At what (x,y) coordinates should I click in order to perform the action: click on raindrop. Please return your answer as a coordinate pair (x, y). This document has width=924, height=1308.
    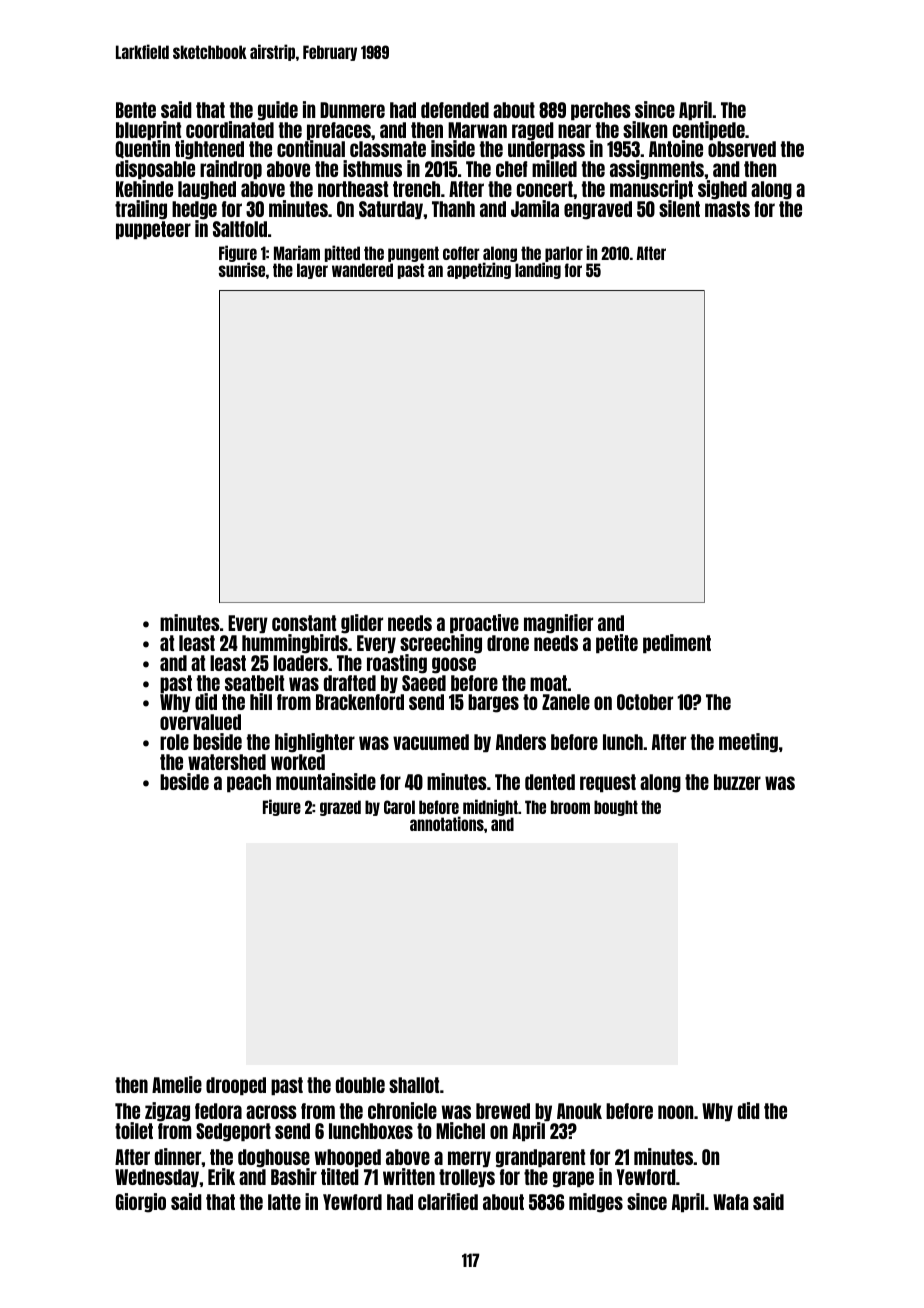
    Looking at the image, I should click on (231, 169).
